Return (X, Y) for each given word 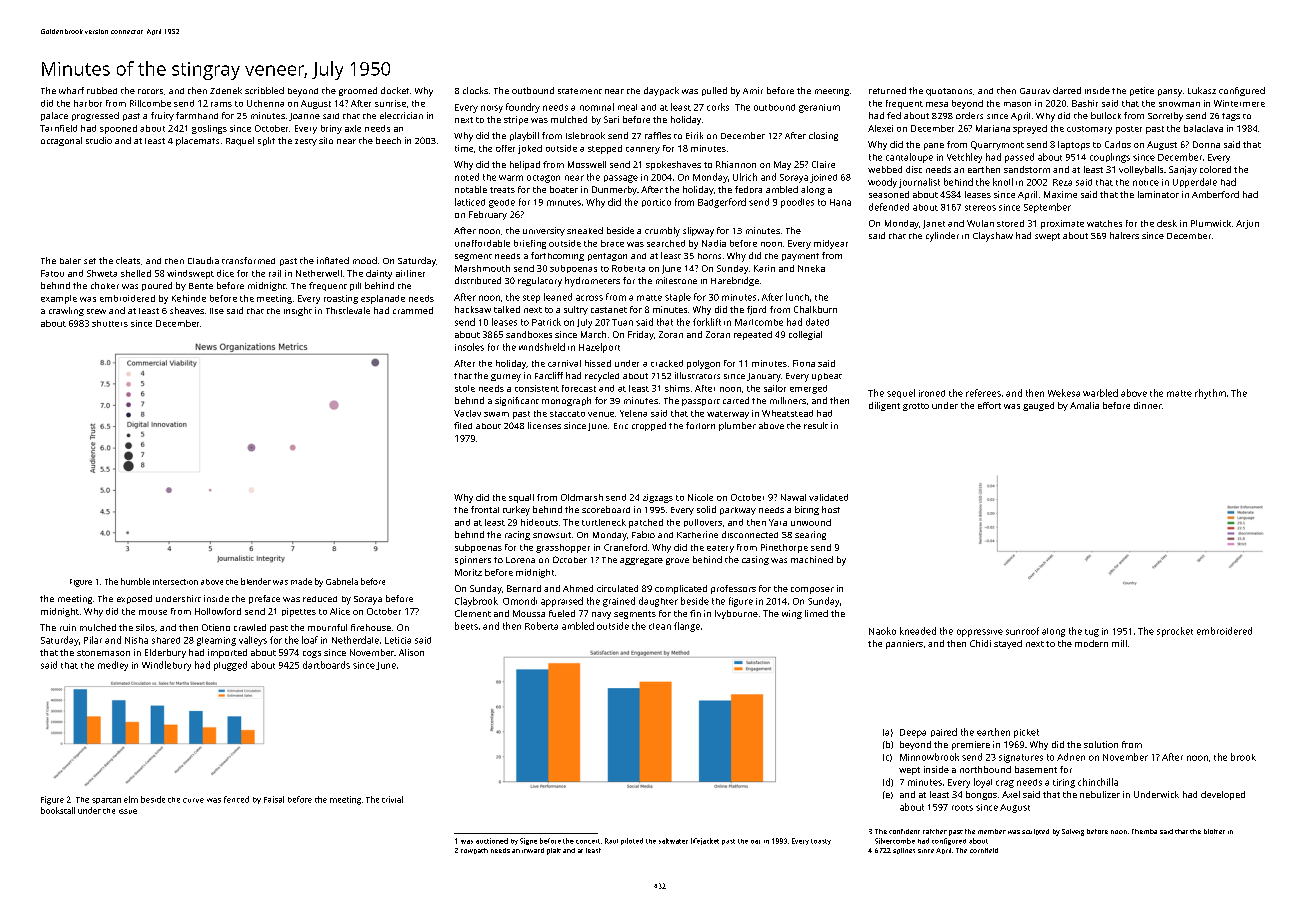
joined (823, 178)
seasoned (889, 194)
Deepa (913, 733)
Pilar (93, 640)
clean (660, 626)
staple (678, 297)
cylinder (942, 237)
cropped (649, 426)
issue (128, 811)
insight (298, 311)
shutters (110, 323)
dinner (1148, 405)
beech (388, 140)
